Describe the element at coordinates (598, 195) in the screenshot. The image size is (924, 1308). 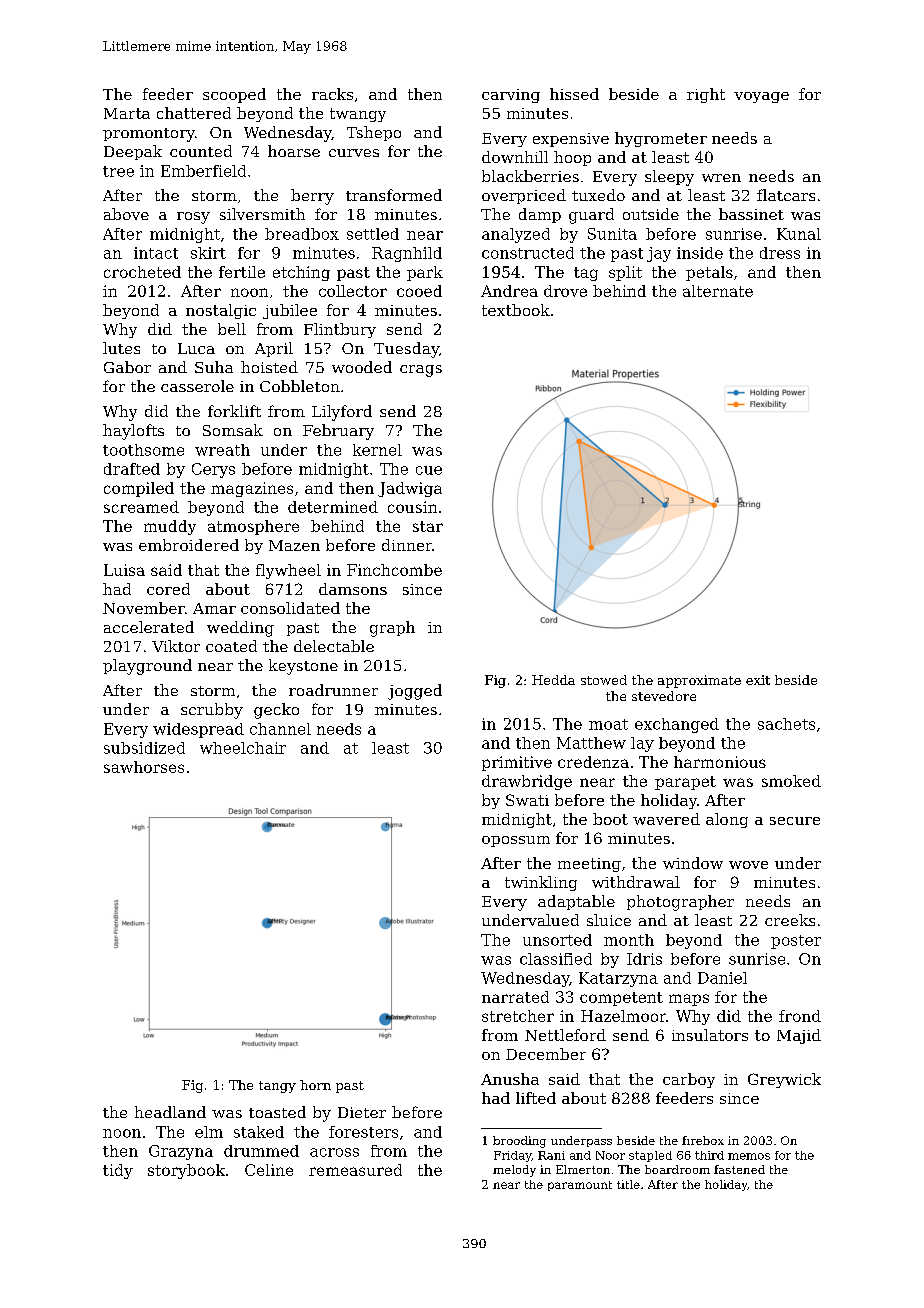
I see `tuxedo` at that location.
